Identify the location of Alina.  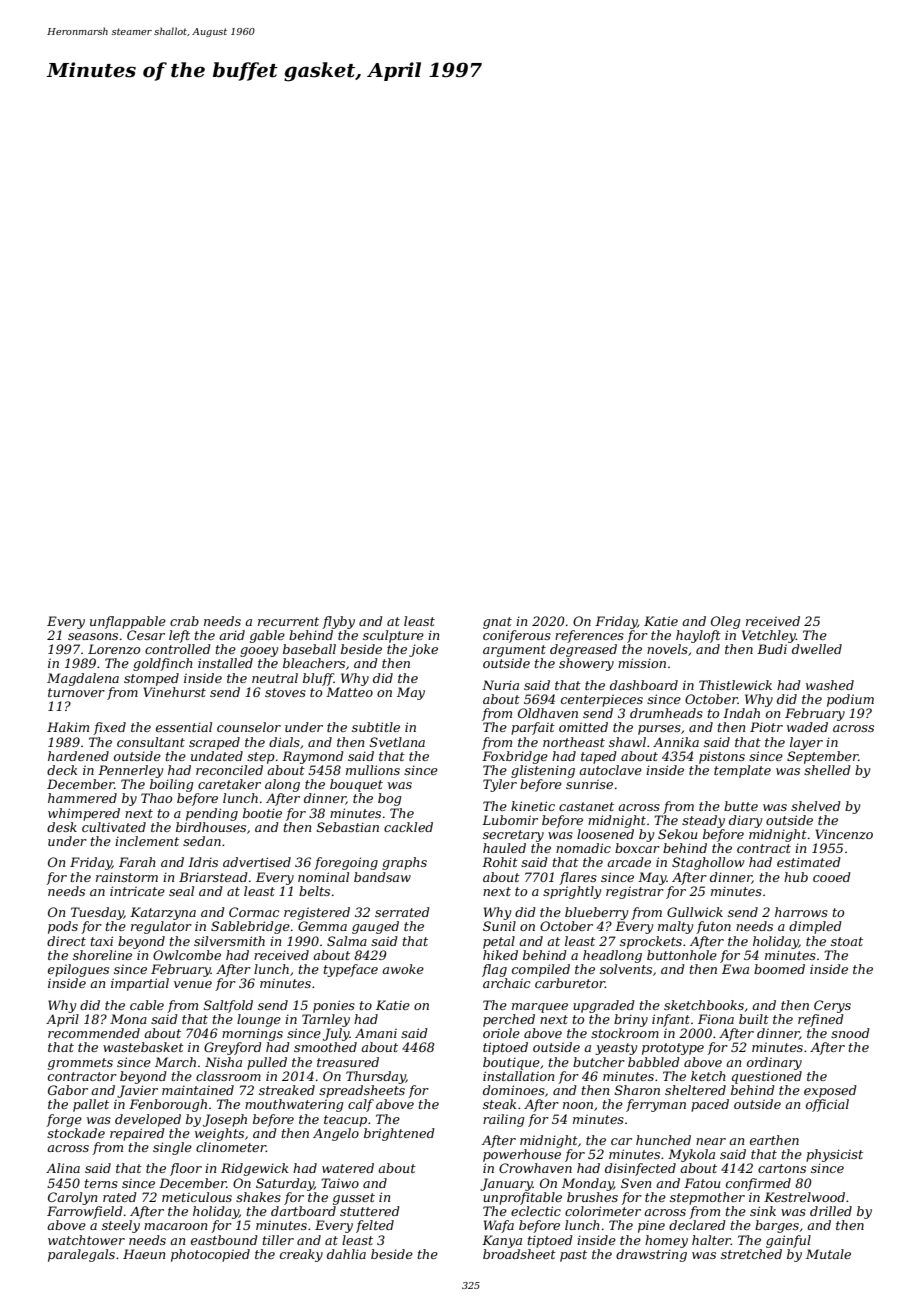
(63, 1168).
